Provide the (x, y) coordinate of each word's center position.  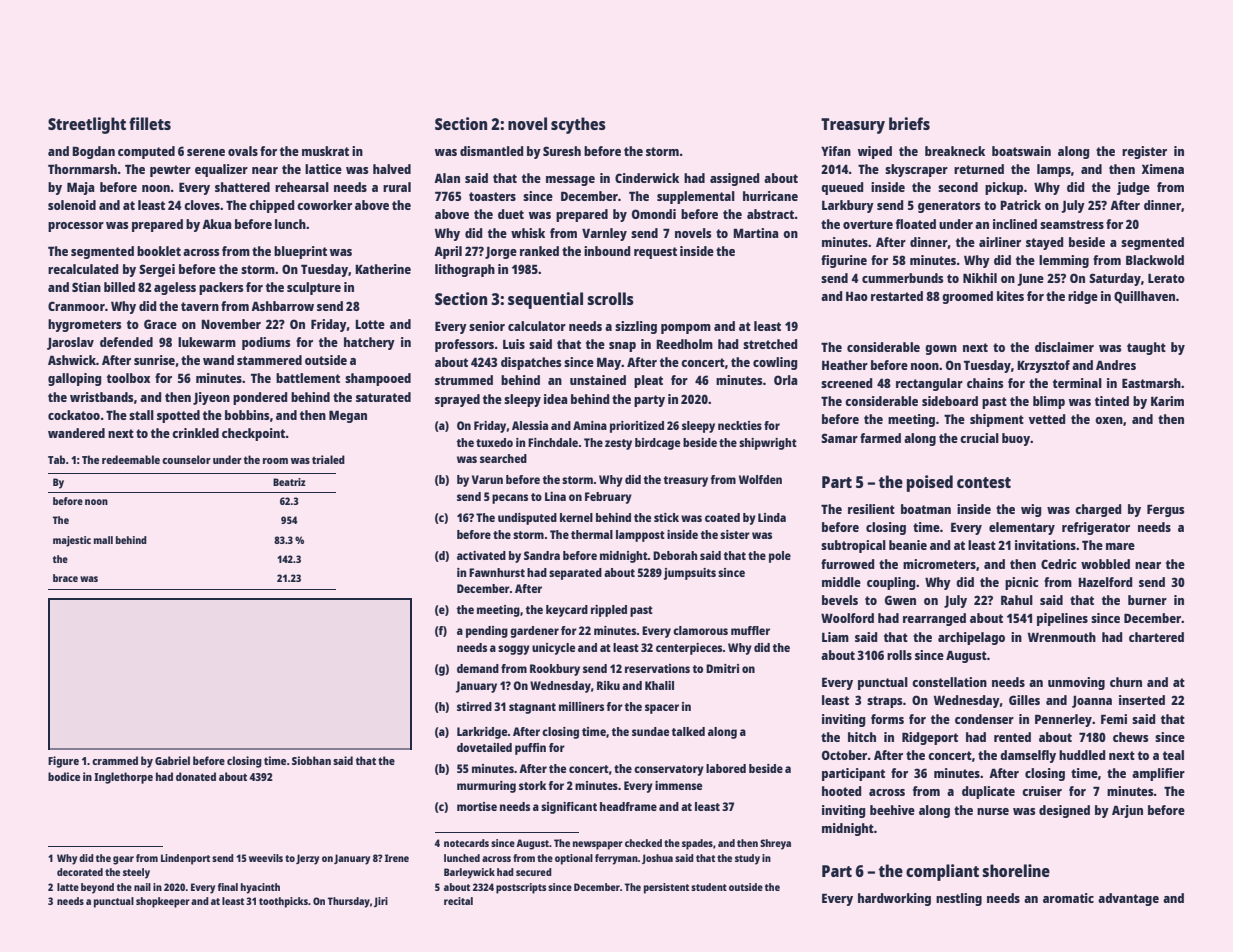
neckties (740, 425)
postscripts (521, 888)
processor (76, 227)
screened (846, 383)
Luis (514, 344)
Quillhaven (1144, 297)
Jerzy (307, 859)
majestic (72, 541)
